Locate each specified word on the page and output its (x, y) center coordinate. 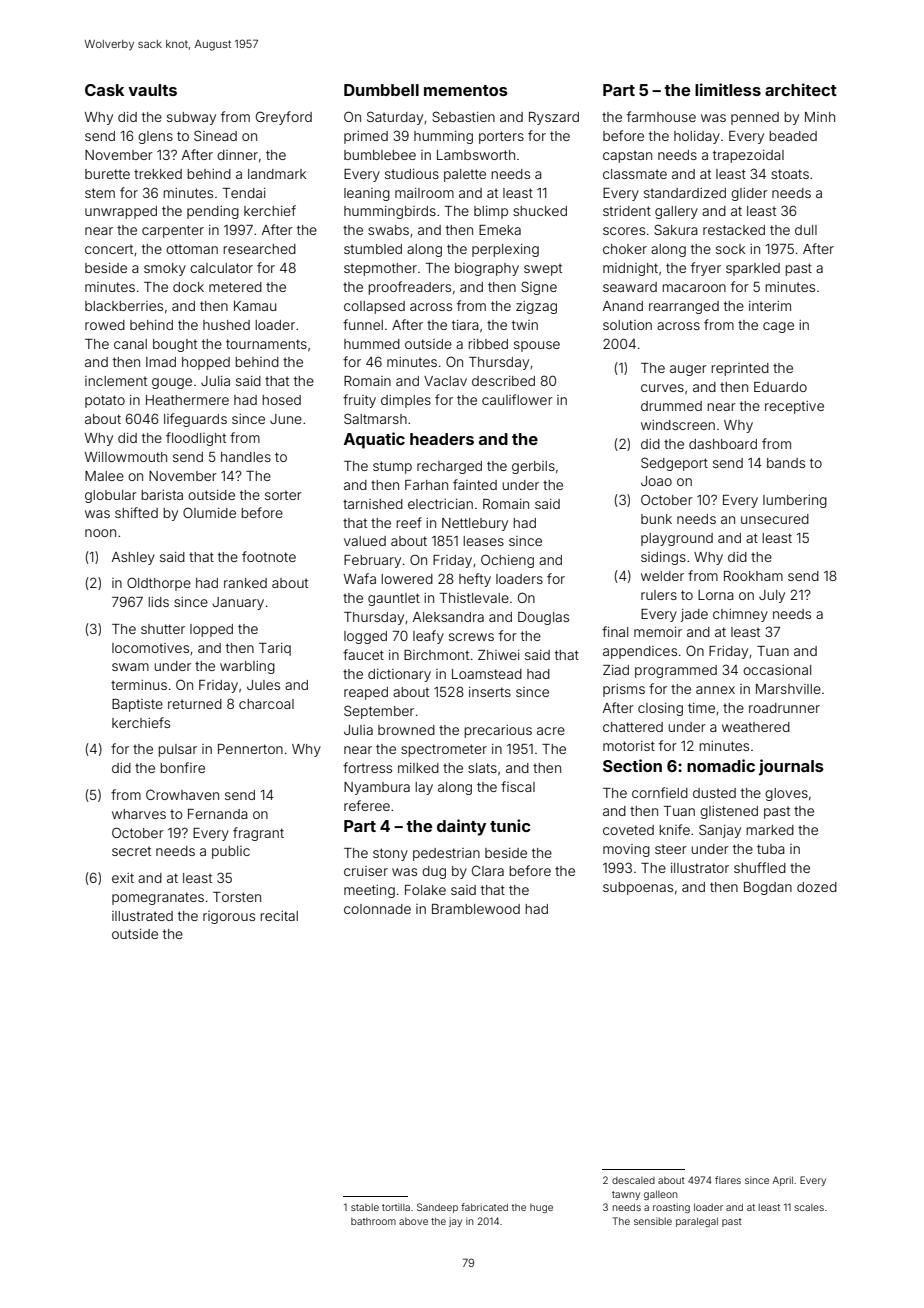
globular (111, 496)
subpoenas (638, 888)
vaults (152, 90)
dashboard (723, 444)
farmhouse (661, 116)
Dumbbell (381, 90)
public (231, 852)
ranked (245, 583)
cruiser (366, 871)
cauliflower (517, 399)
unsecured (775, 519)
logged (365, 637)
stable (365, 1207)
